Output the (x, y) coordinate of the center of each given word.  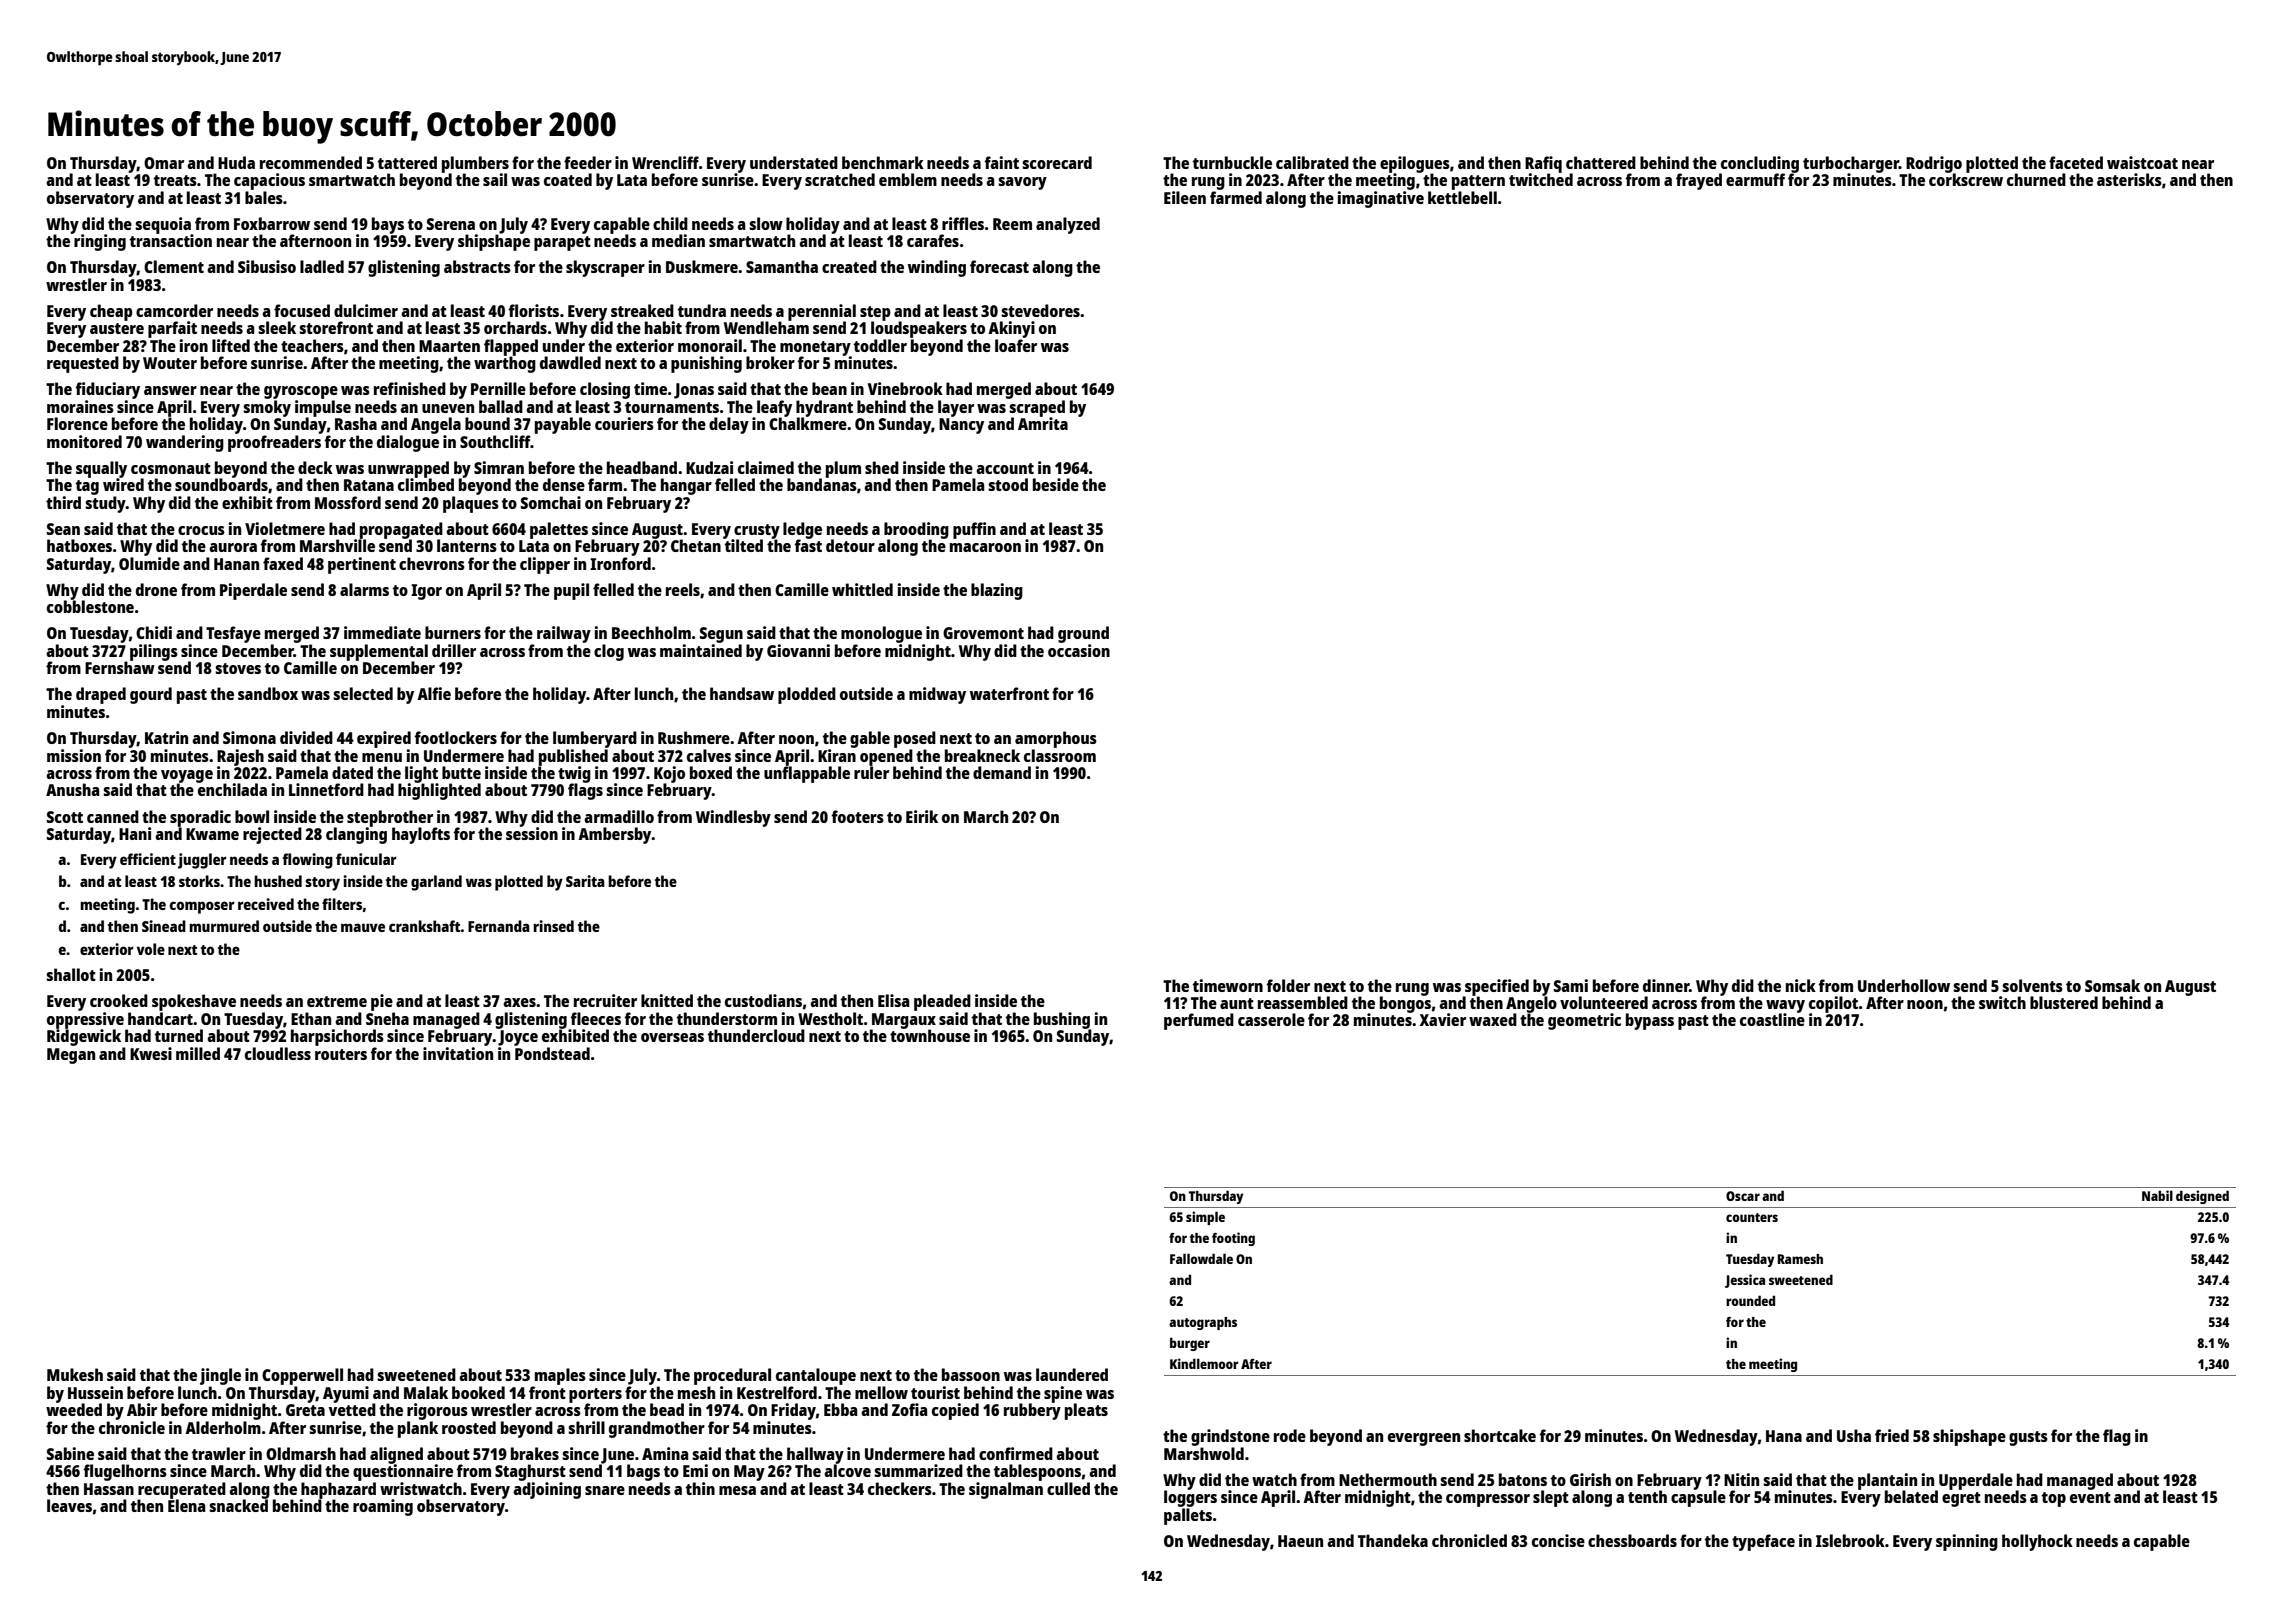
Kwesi (151, 1053)
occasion (1079, 650)
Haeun (1300, 1541)
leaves (69, 1505)
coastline (1772, 1019)
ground (1083, 634)
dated (352, 772)
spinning (1967, 1542)
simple (1205, 1218)
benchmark (883, 162)
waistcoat (2142, 162)
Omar (164, 163)
